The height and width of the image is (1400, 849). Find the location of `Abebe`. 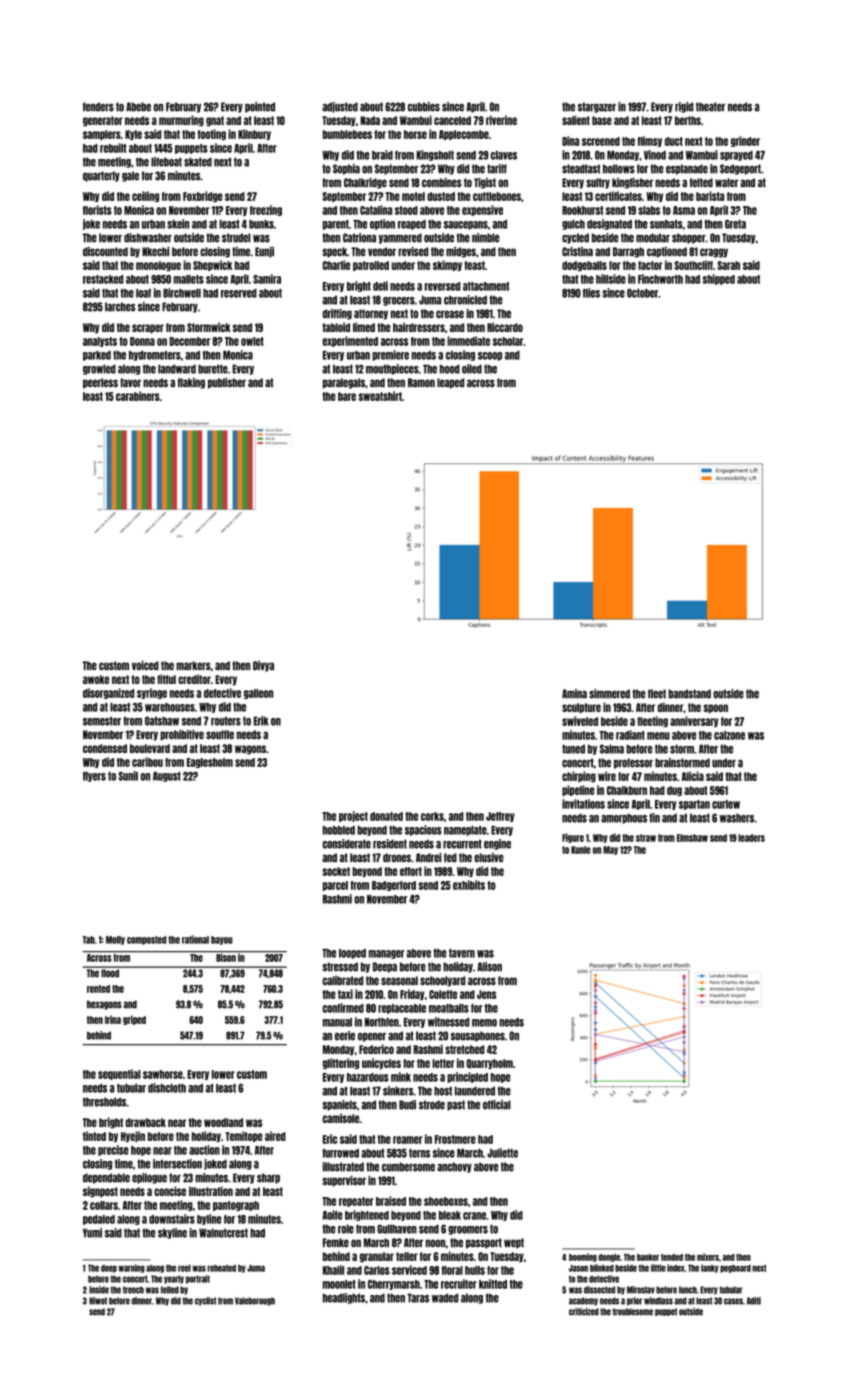

Abebe is located at coordinates (138, 107).
